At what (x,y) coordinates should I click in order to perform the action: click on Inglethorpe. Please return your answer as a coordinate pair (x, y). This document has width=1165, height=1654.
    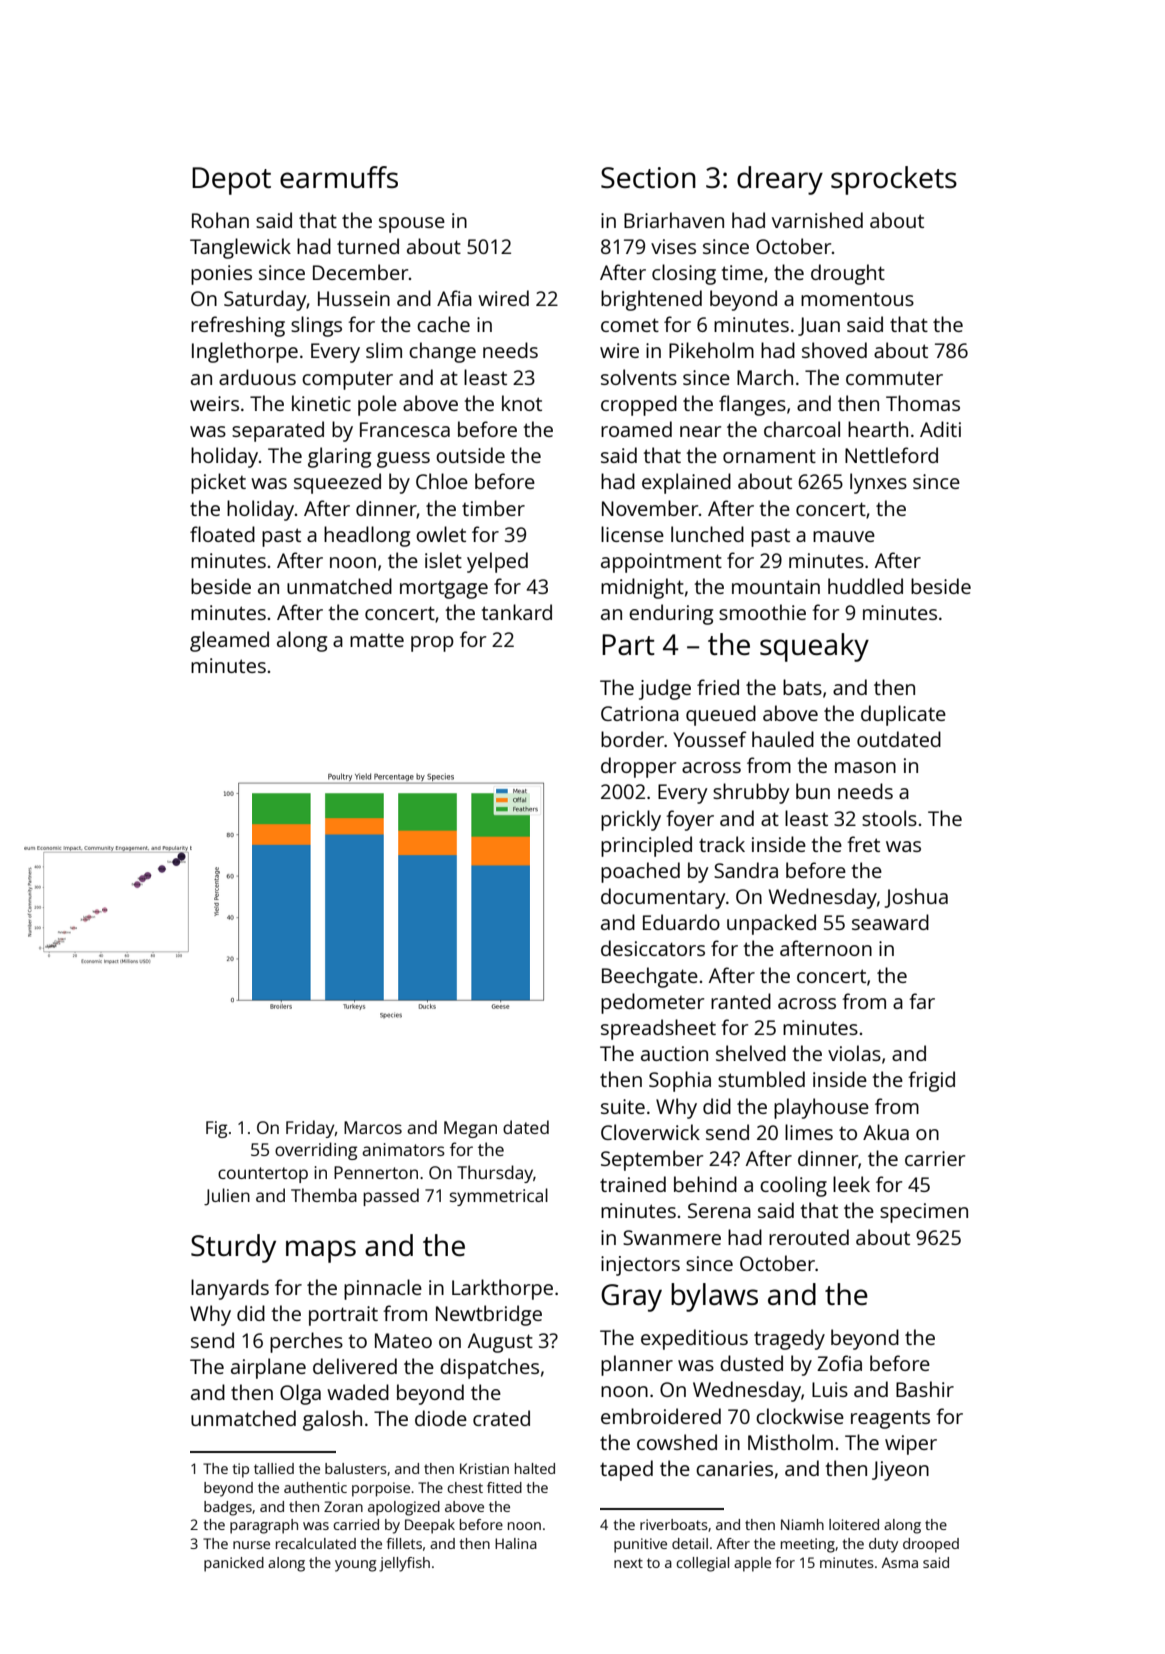
    Looking at the image, I should click on (245, 352).
